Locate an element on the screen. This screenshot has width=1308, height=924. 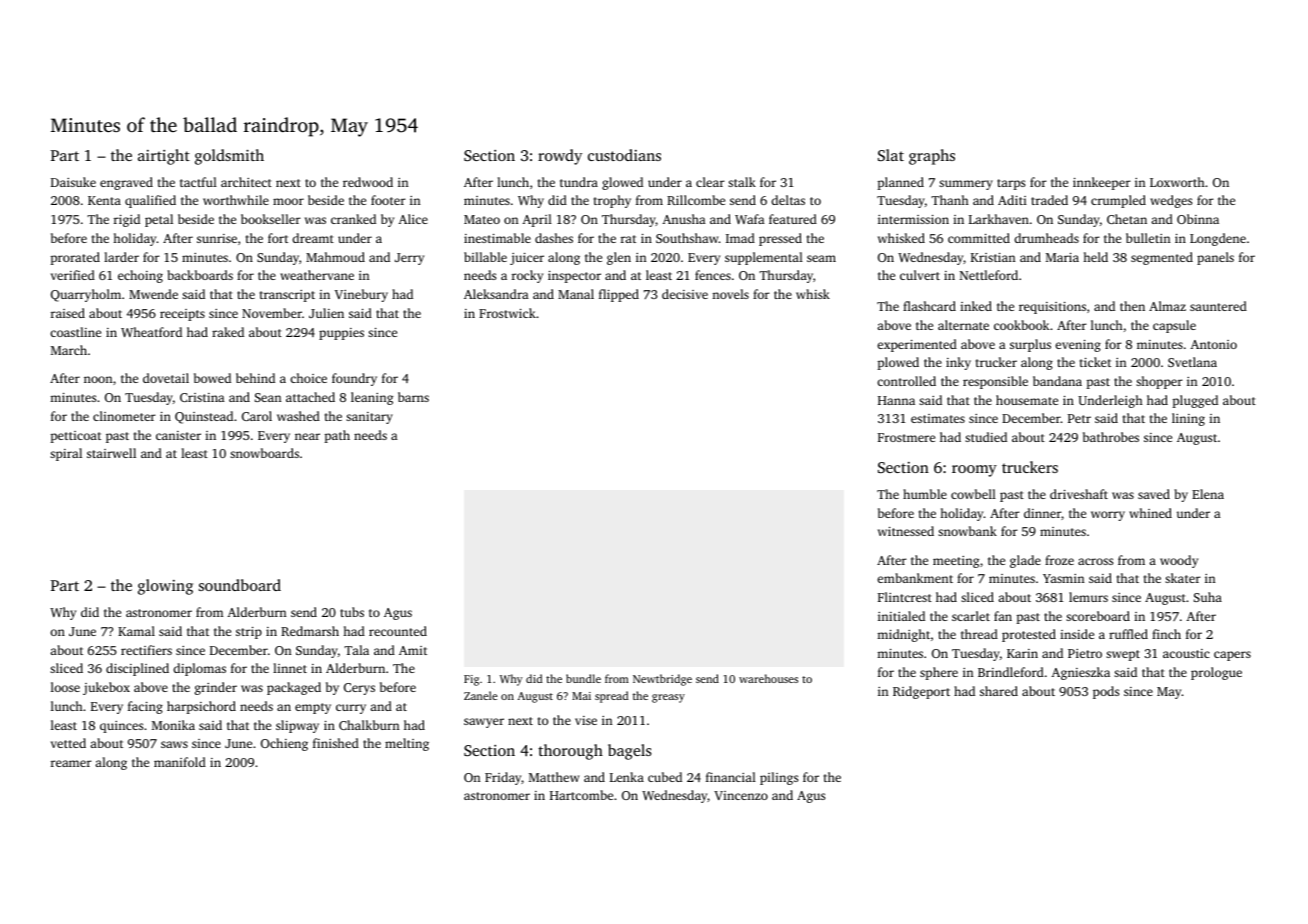
noon is located at coordinates (98, 379).
